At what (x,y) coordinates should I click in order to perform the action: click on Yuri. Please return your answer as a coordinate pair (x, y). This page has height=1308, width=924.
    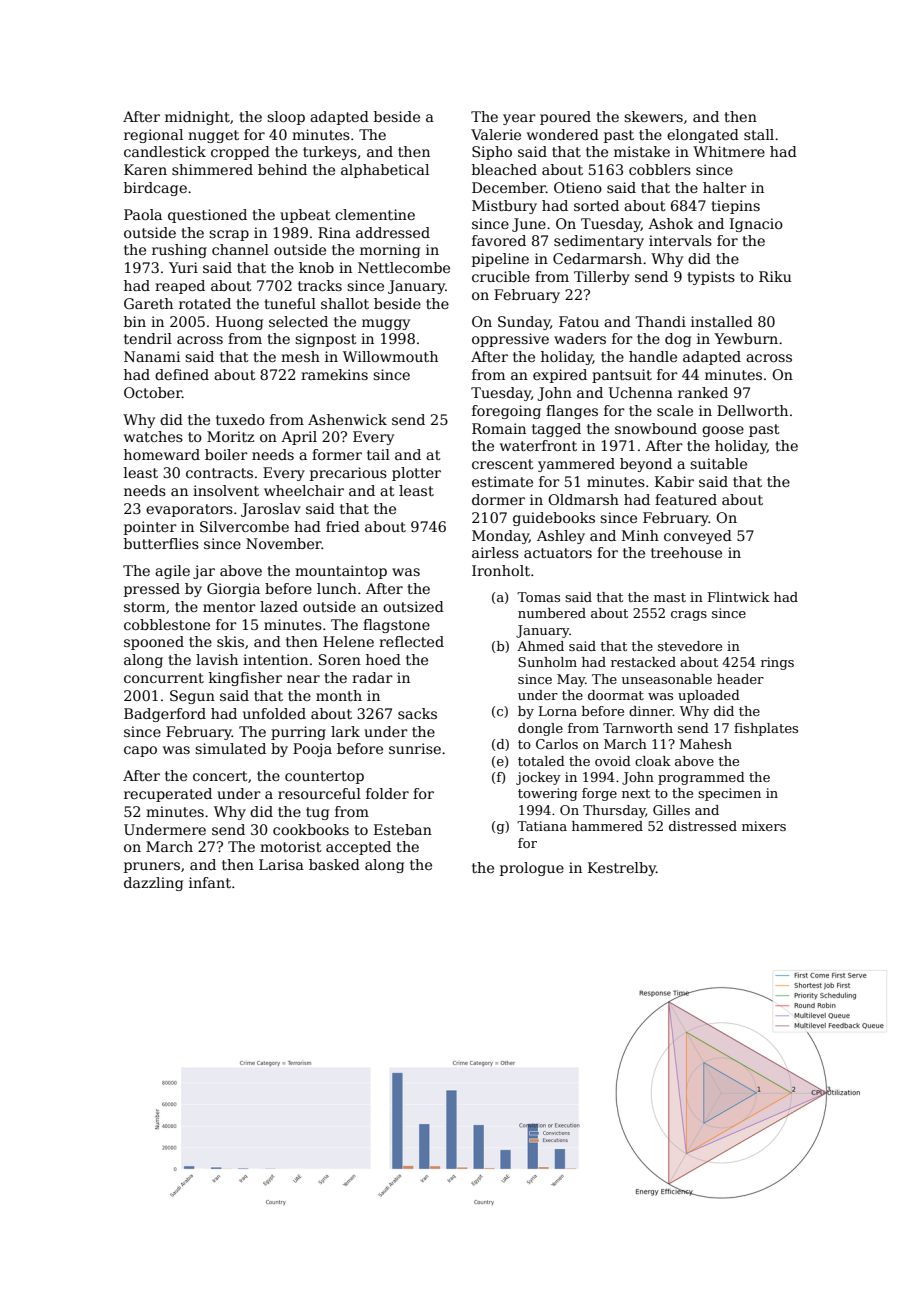
    Looking at the image, I should click on (183, 267).
